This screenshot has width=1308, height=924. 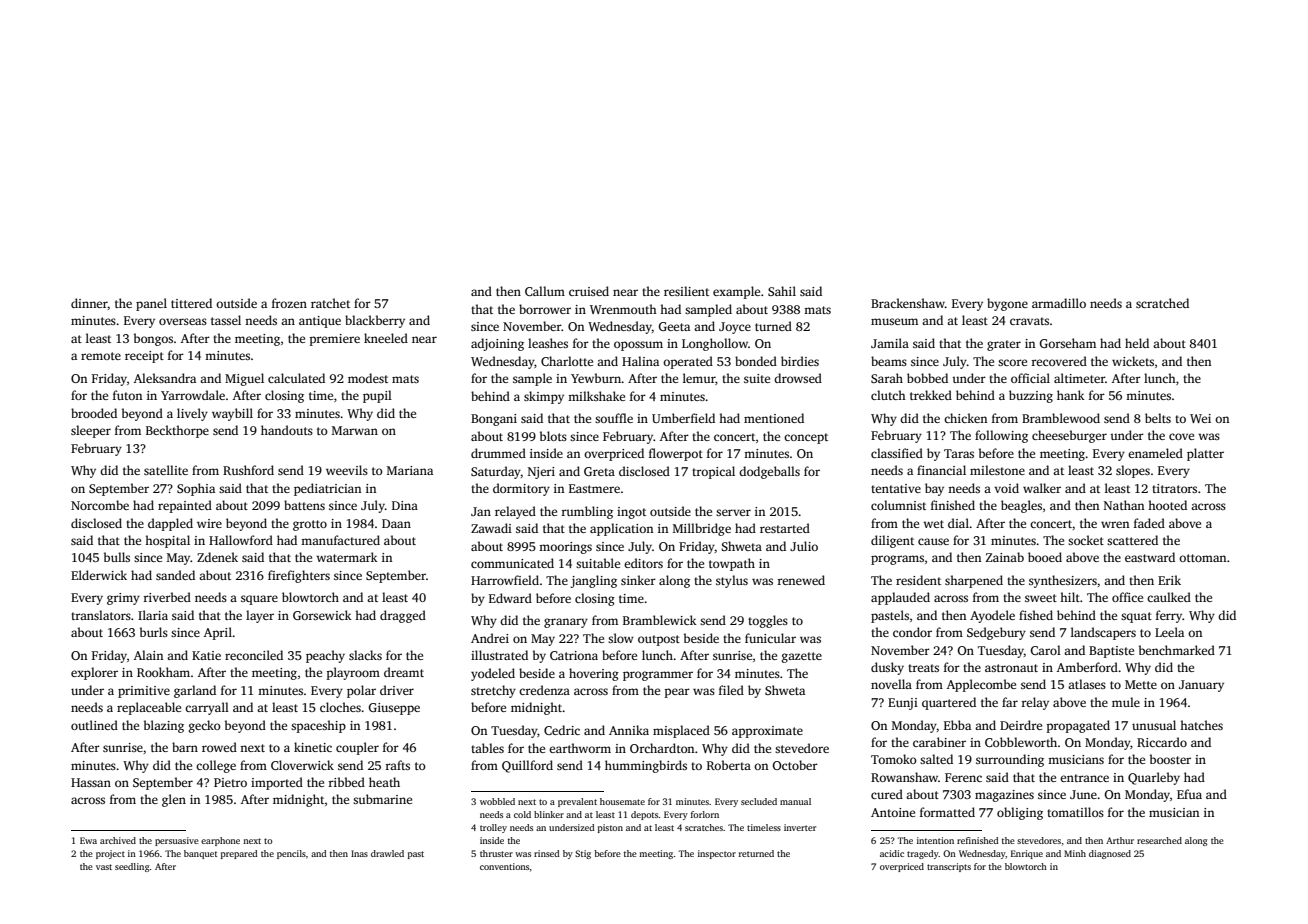 What do you see at coordinates (89, 303) in the screenshot?
I see `dinner` at bounding box center [89, 303].
